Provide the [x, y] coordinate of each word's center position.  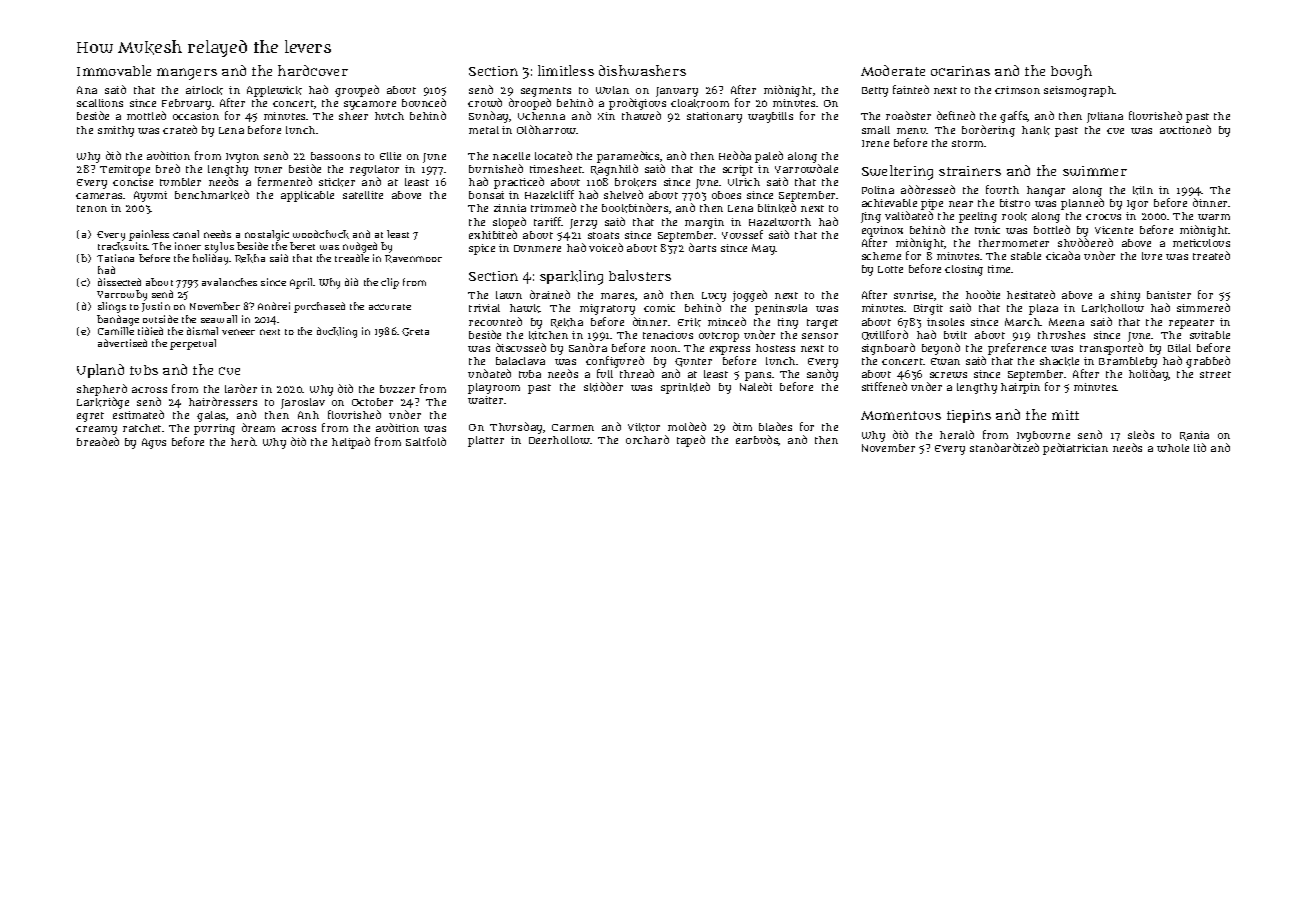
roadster [908, 115]
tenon [92, 208]
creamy [96, 430]
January [677, 92]
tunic [987, 230]
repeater [1191, 324]
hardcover [313, 70]
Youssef [742, 234]
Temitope [125, 170]
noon [664, 349]
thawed [641, 115]
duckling [337, 332]
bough [1071, 72]
